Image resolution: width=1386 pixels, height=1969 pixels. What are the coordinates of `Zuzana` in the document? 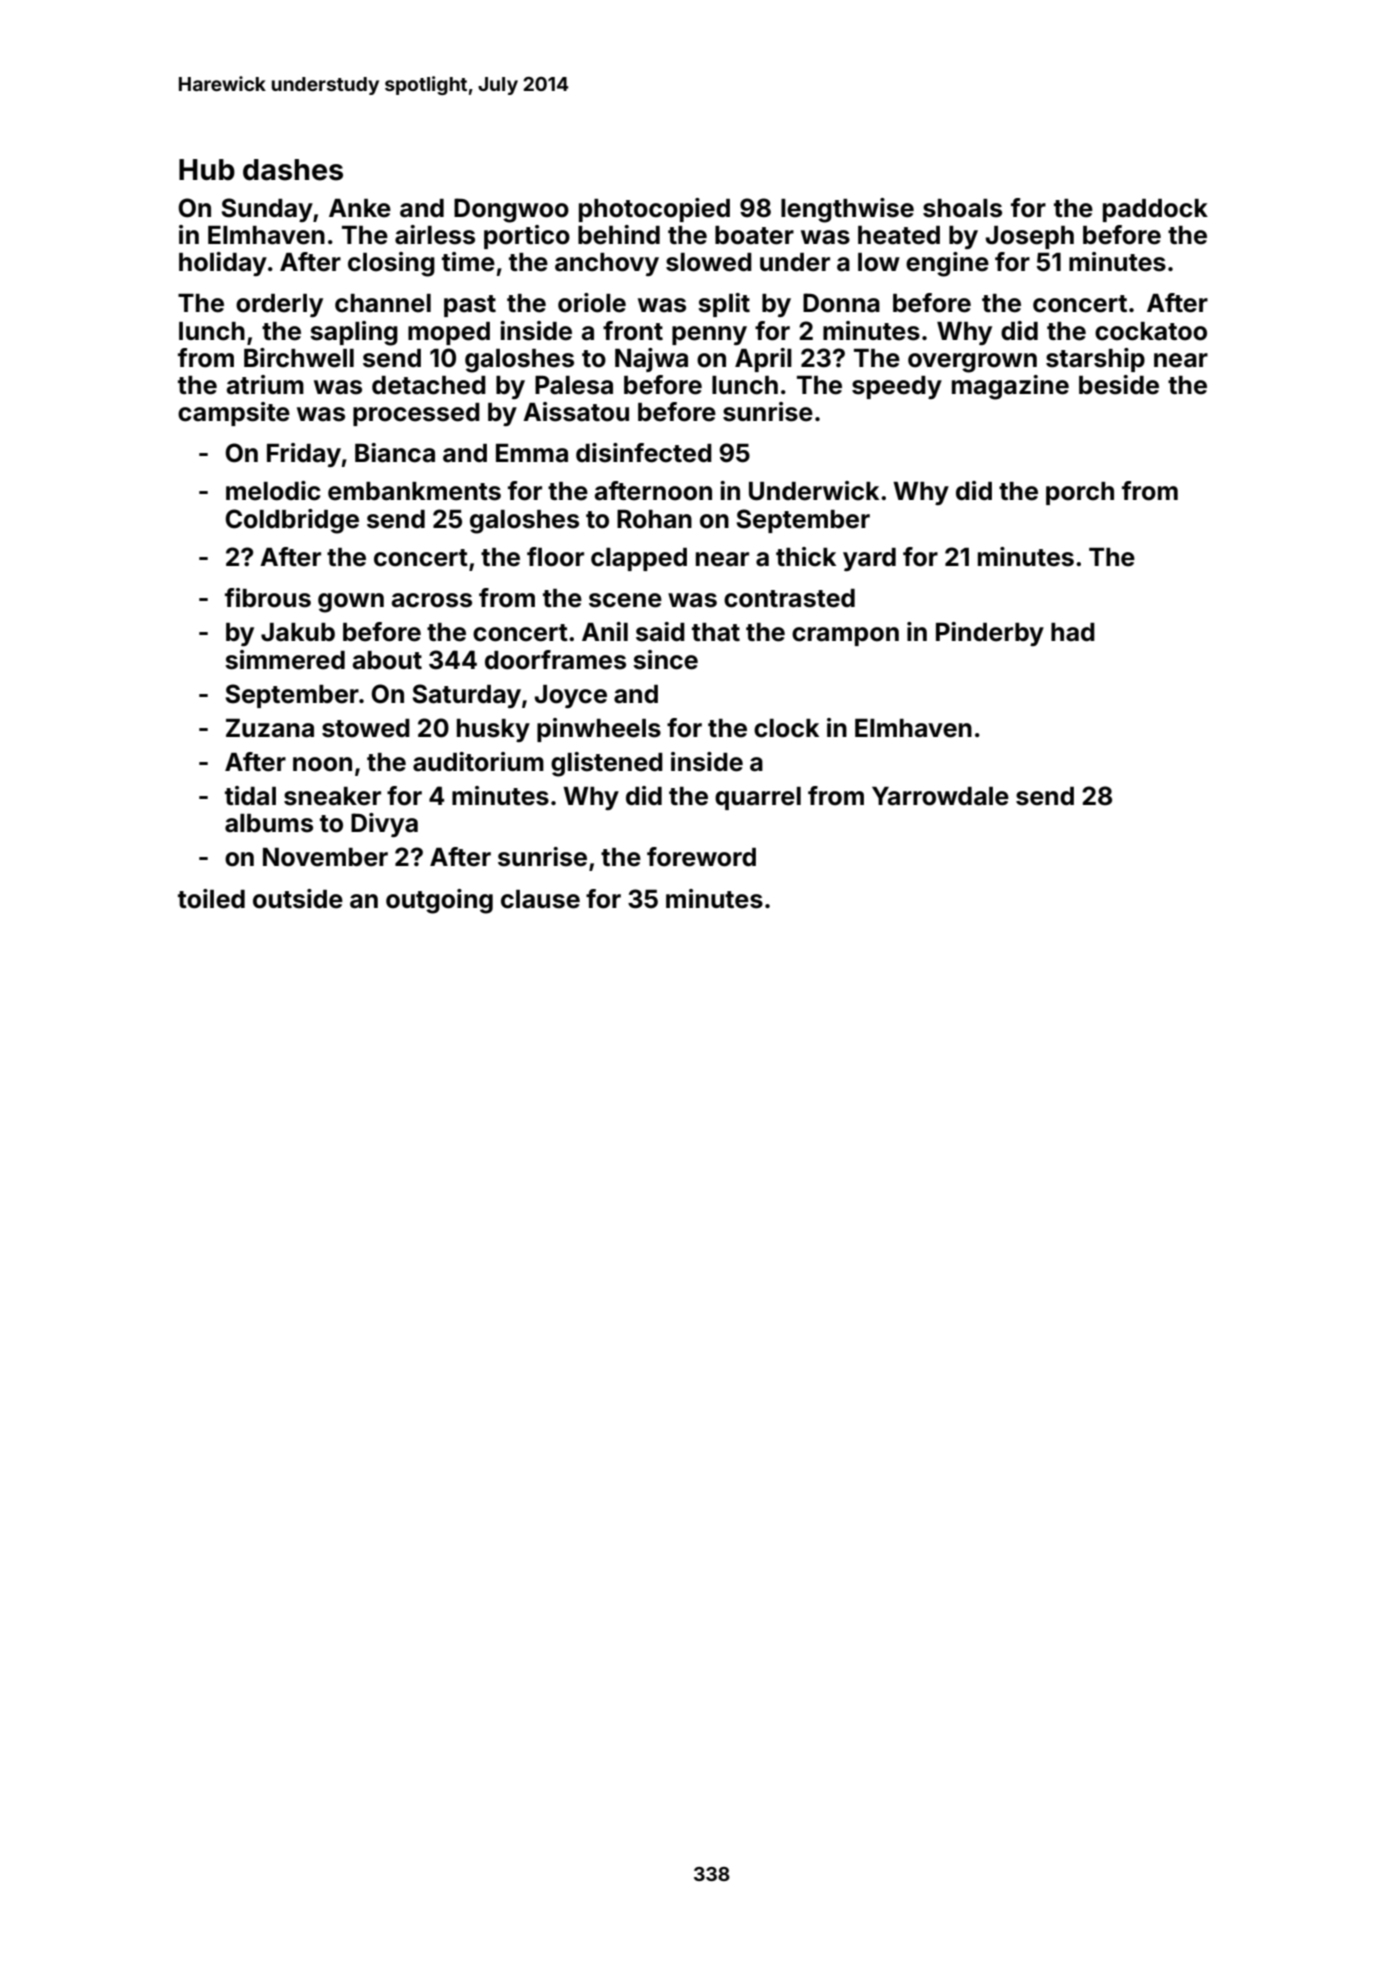 It's located at (270, 728).
